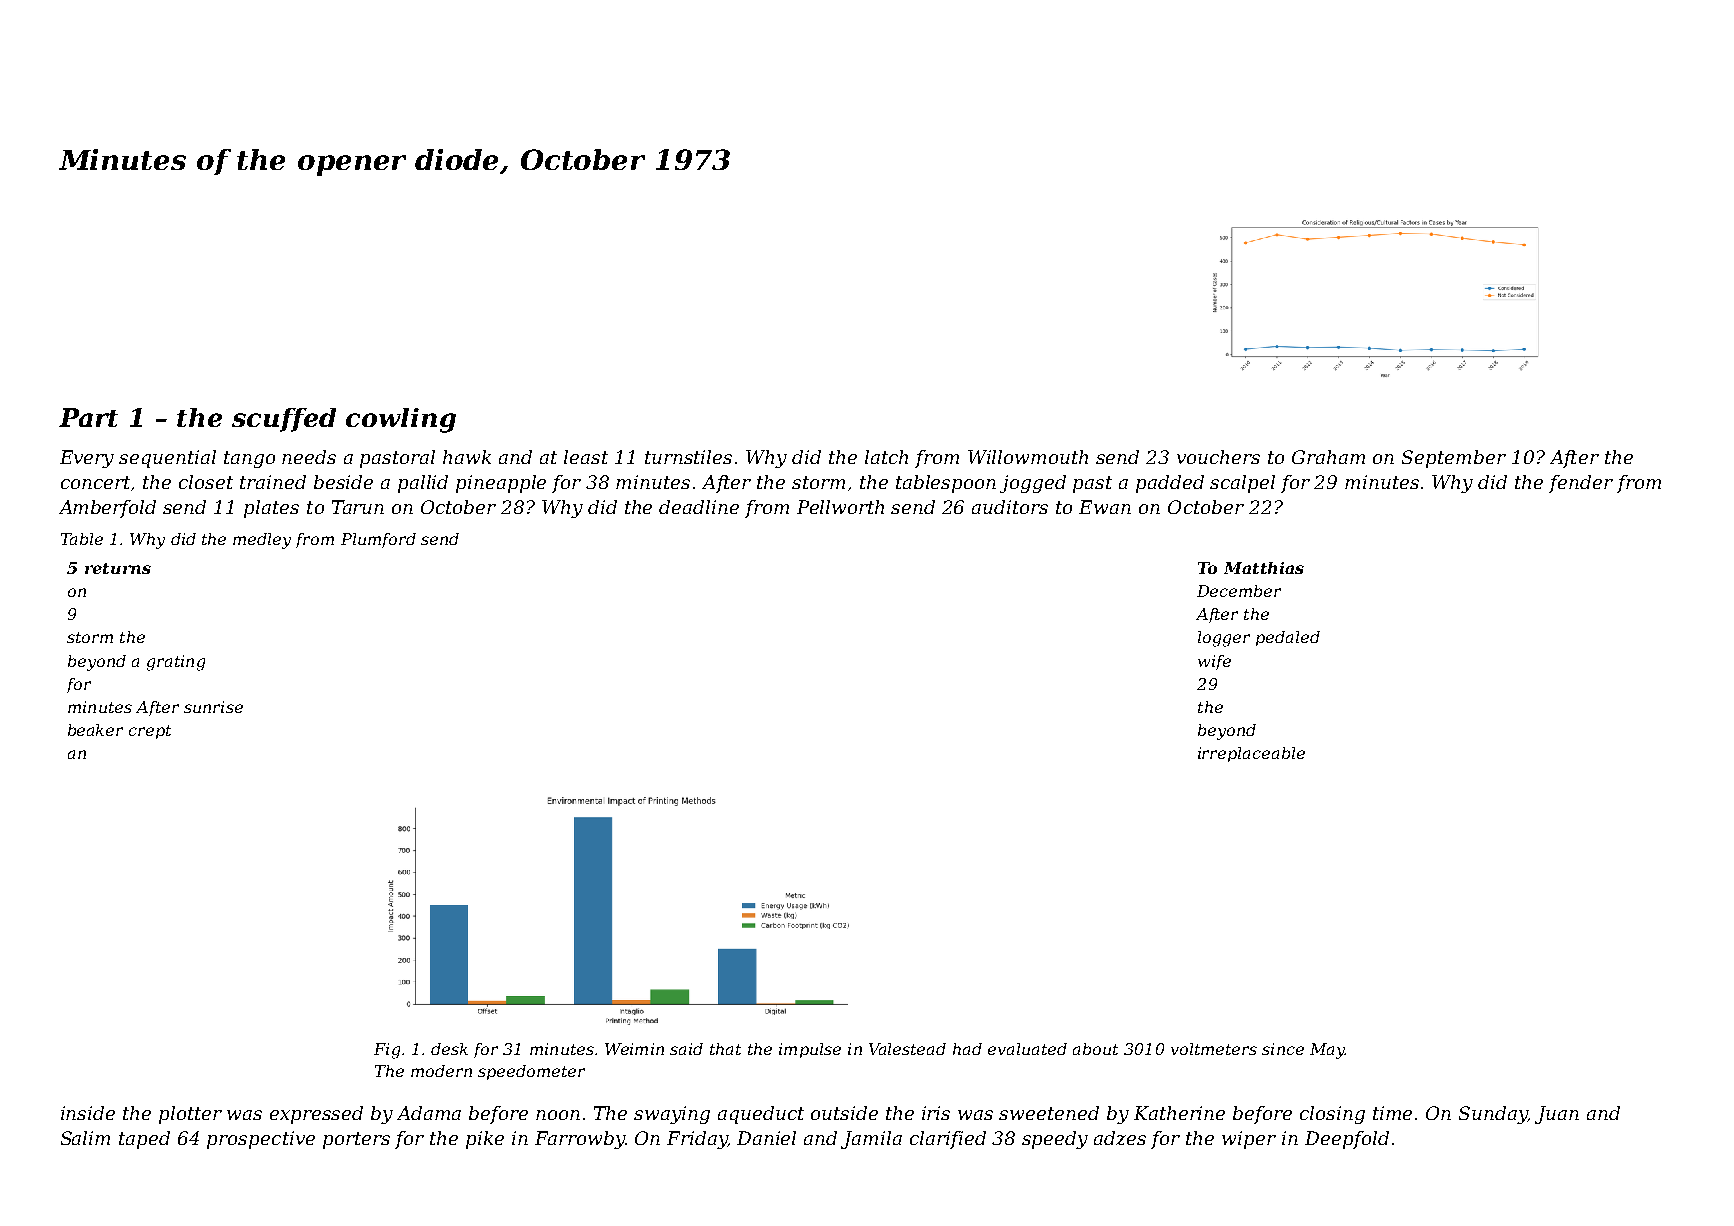 The width and height of the screenshot is (1734, 1226). What do you see at coordinates (1328, 457) in the screenshot?
I see `Graham` at bounding box center [1328, 457].
